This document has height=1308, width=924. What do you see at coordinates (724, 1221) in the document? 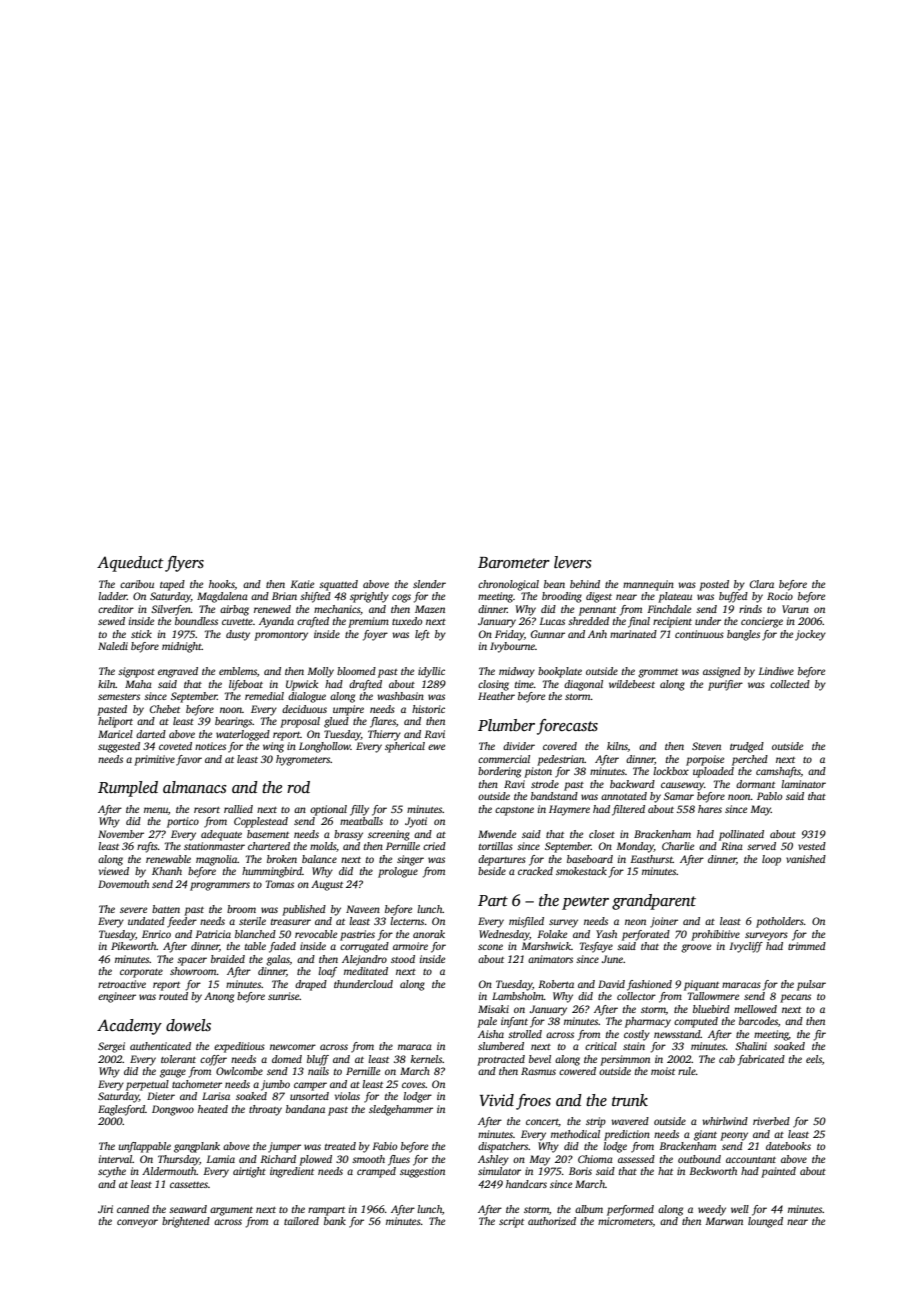
I see `Marwan` at bounding box center [724, 1221].
